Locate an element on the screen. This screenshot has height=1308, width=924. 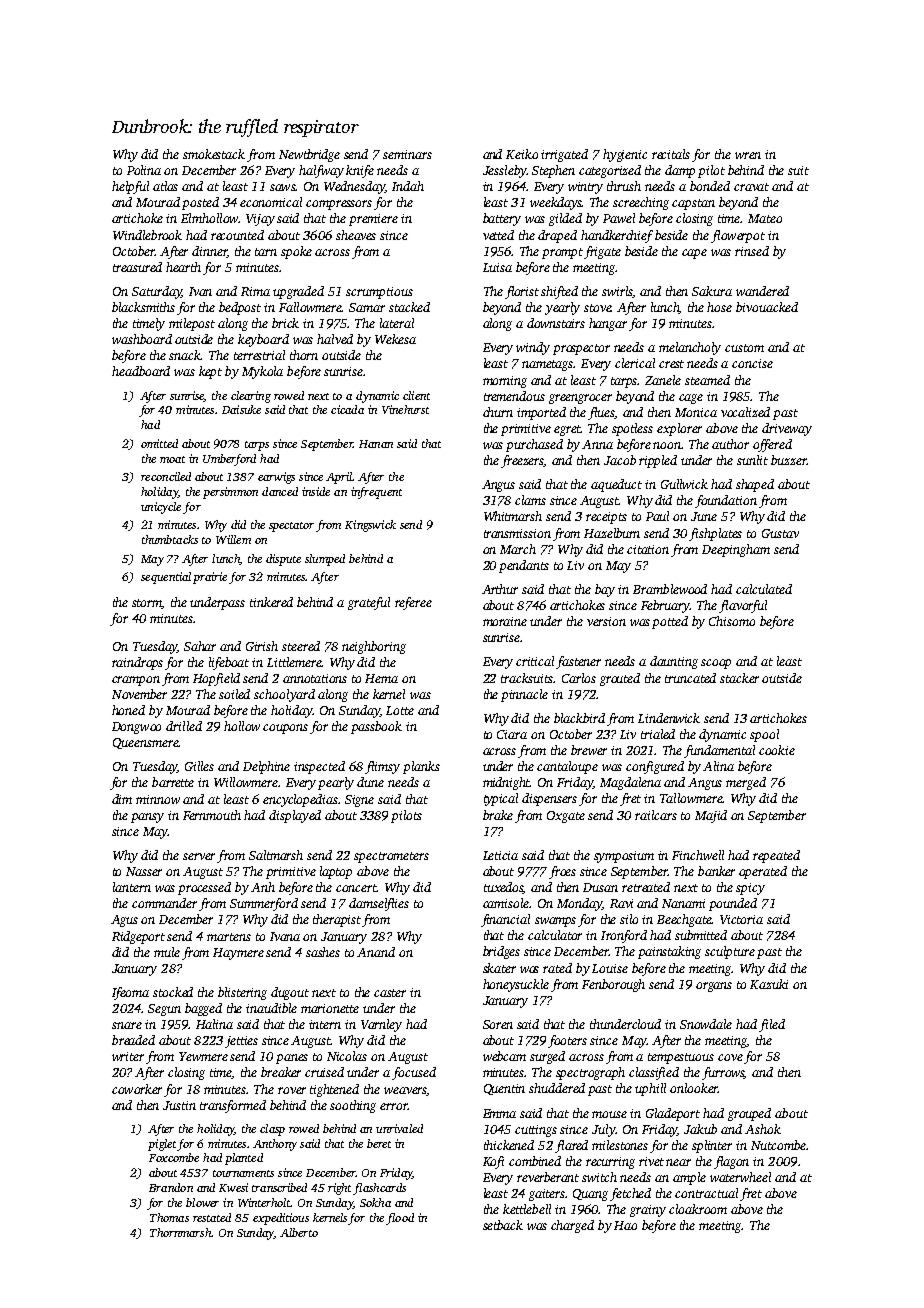
buzzer is located at coordinates (789, 460).
